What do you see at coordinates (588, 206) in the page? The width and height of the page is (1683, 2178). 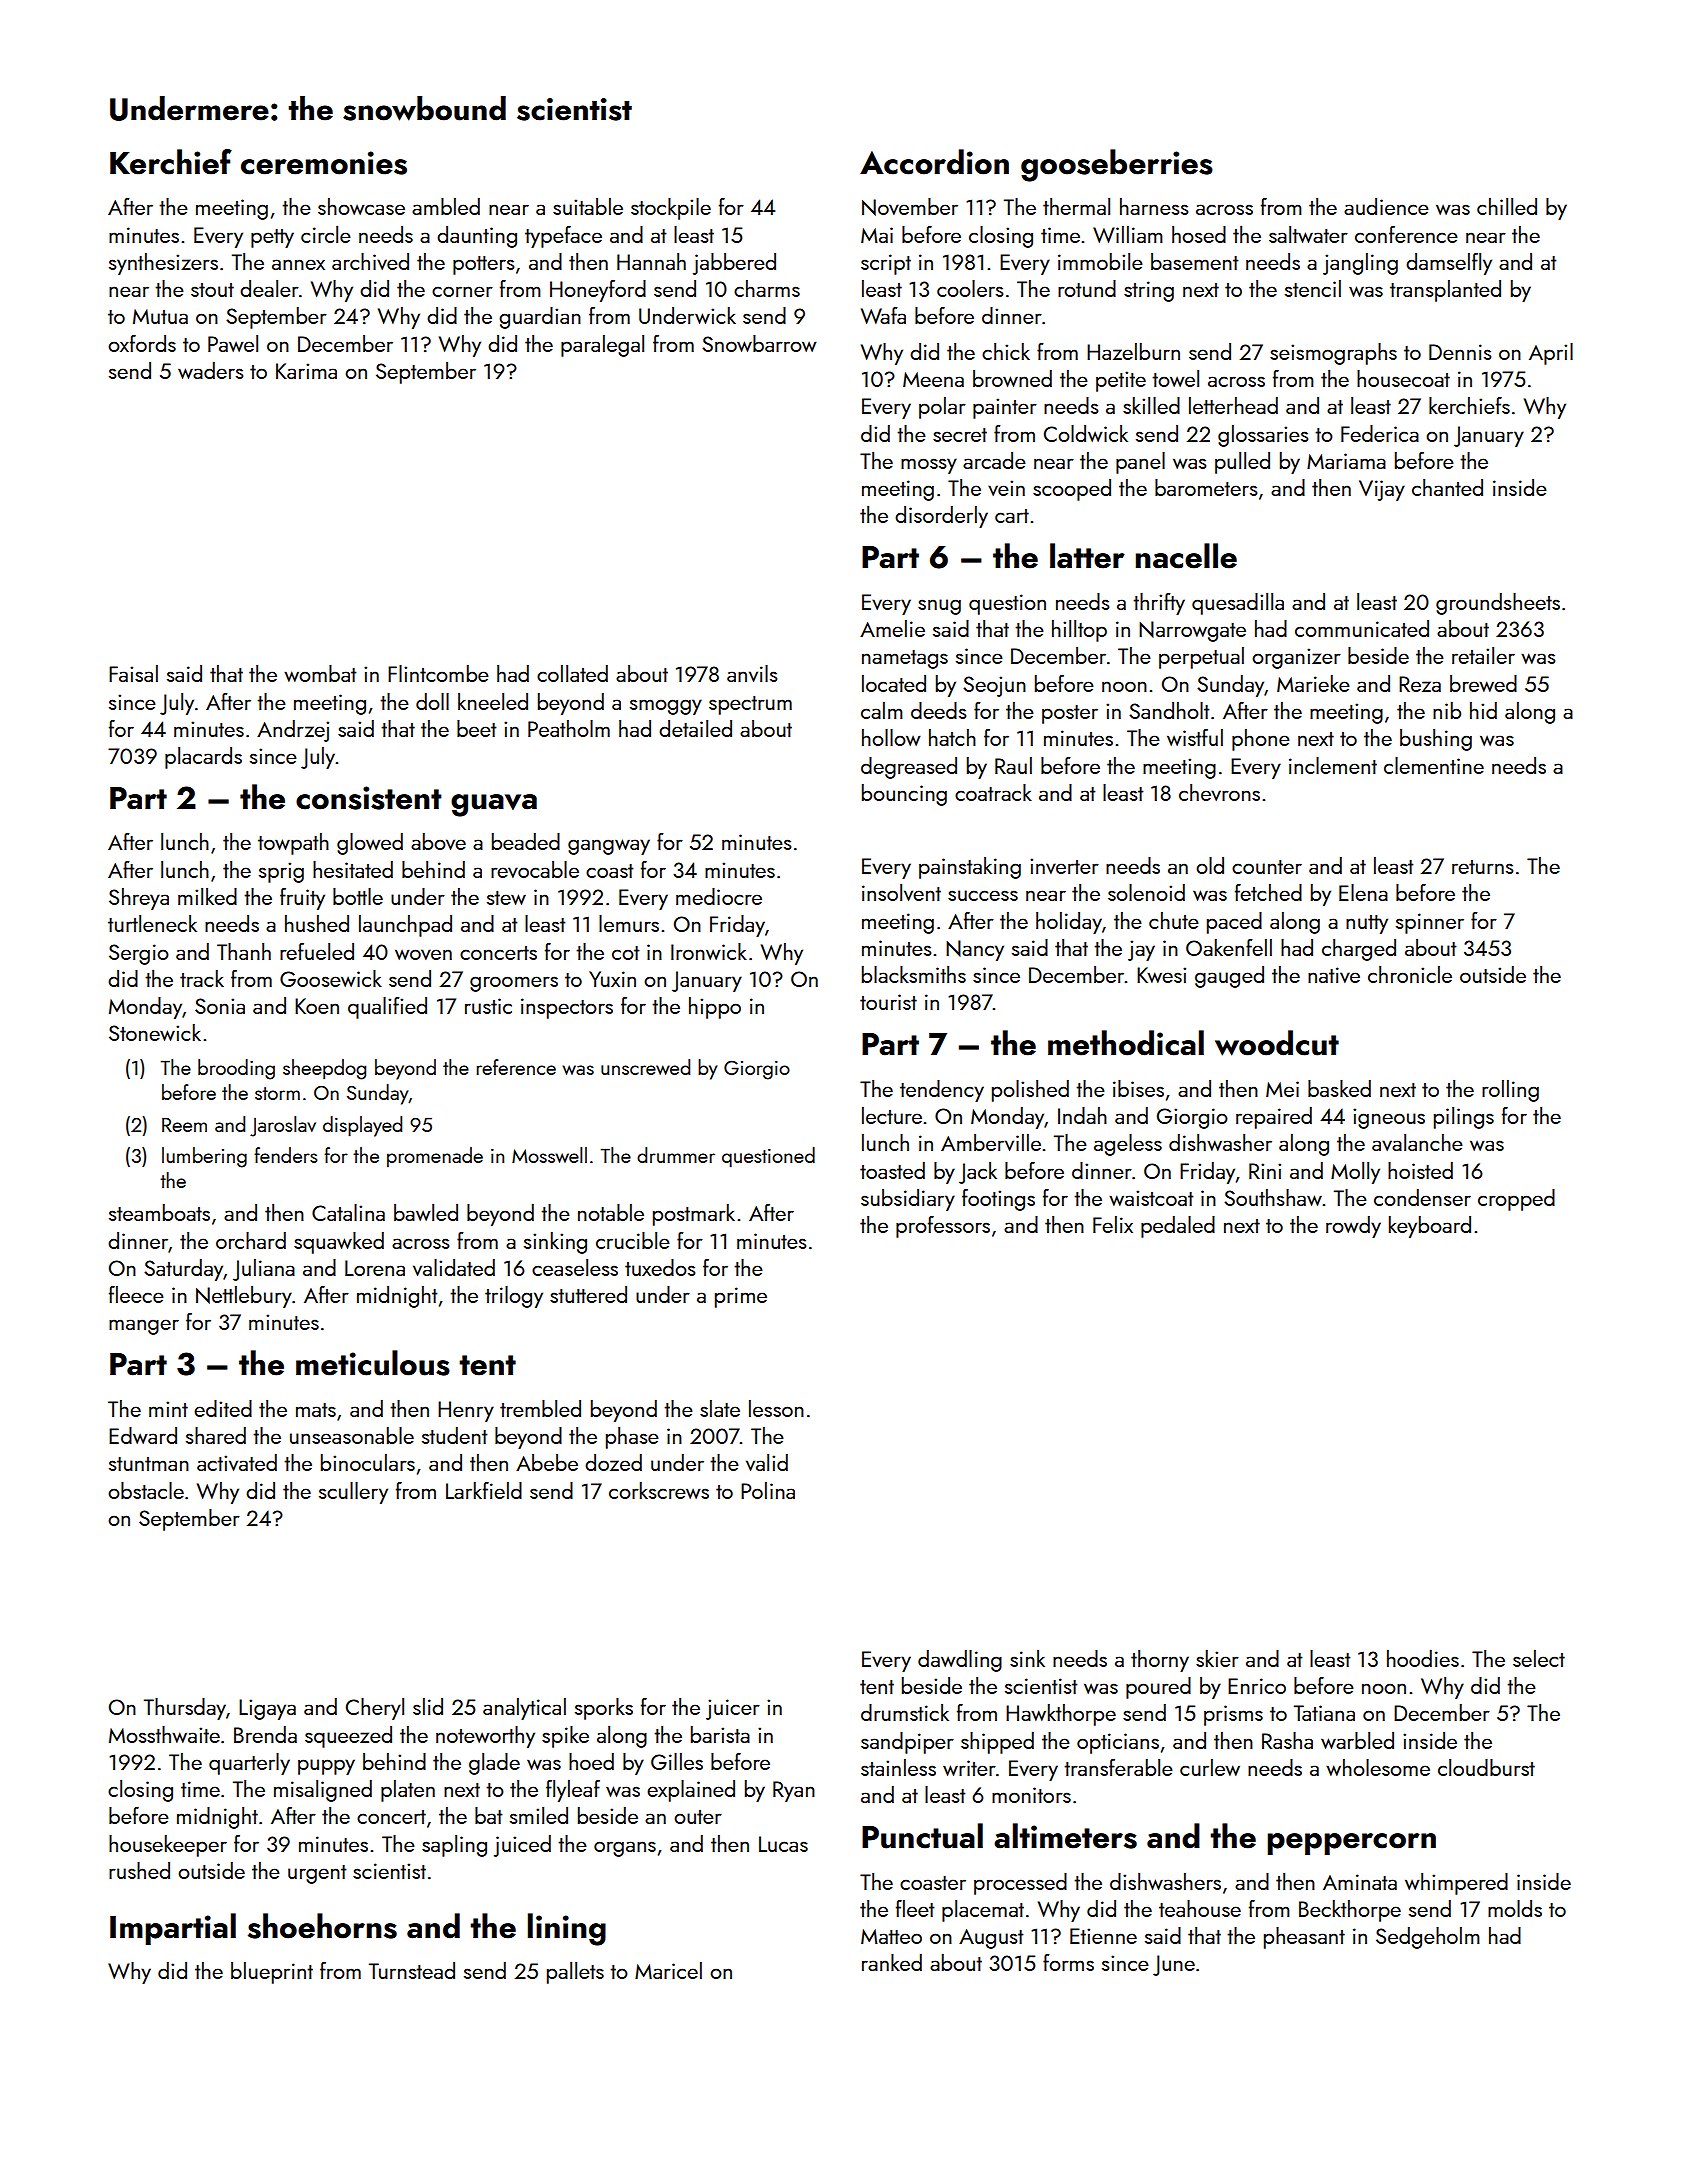 I see `suitable` at bounding box center [588, 206].
